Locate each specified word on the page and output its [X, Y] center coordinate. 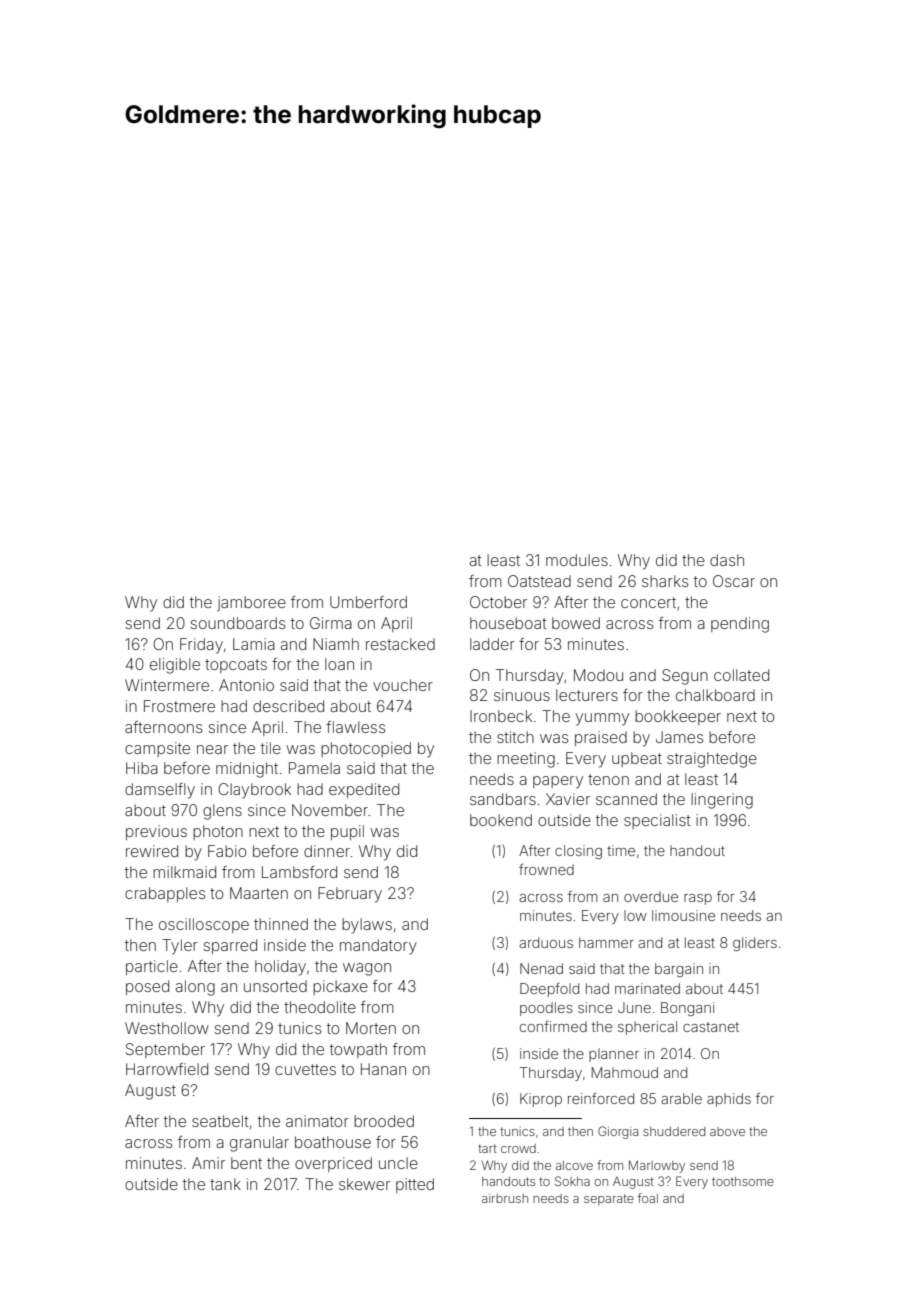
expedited [364, 790]
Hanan [383, 1069]
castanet [711, 1027]
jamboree [251, 603]
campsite [157, 749]
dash [727, 560]
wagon [367, 969]
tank [225, 1184]
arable [681, 1098]
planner [614, 1055]
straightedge [712, 760]
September [165, 1050]
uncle [398, 1163]
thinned [281, 924]
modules [577, 560]
